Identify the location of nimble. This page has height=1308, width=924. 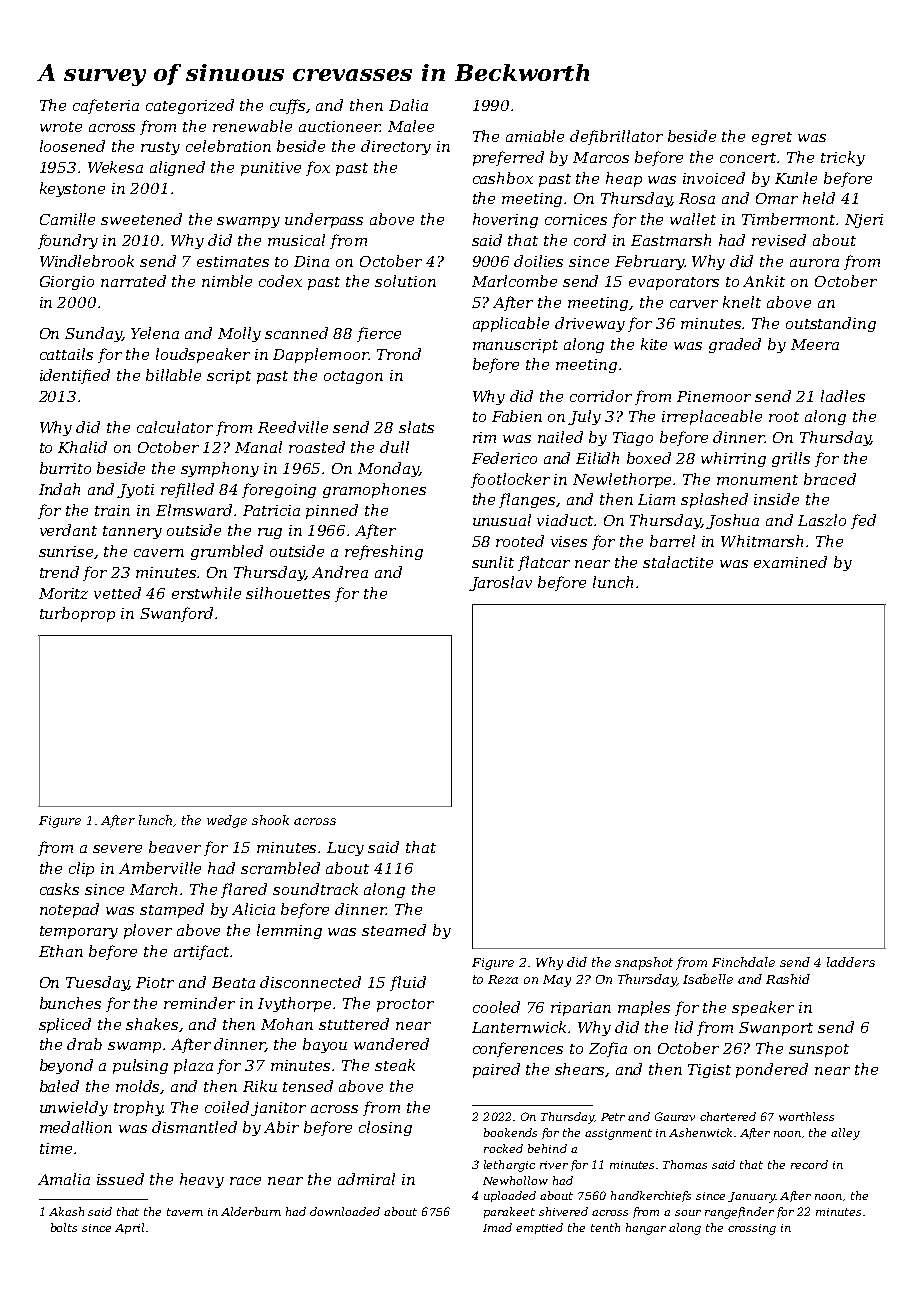
(227, 281).
